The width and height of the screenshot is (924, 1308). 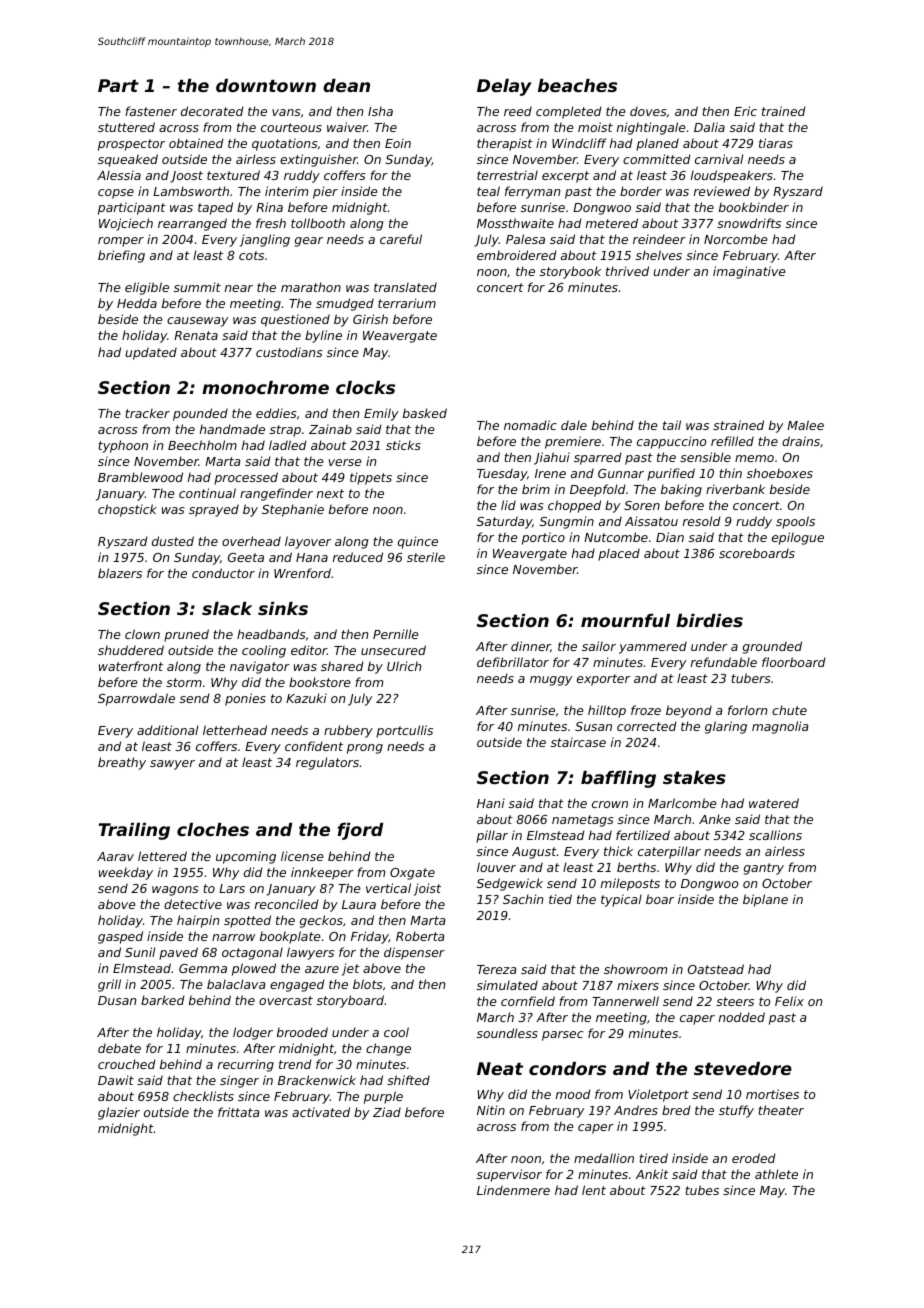 I want to click on textured, so click(x=233, y=175).
